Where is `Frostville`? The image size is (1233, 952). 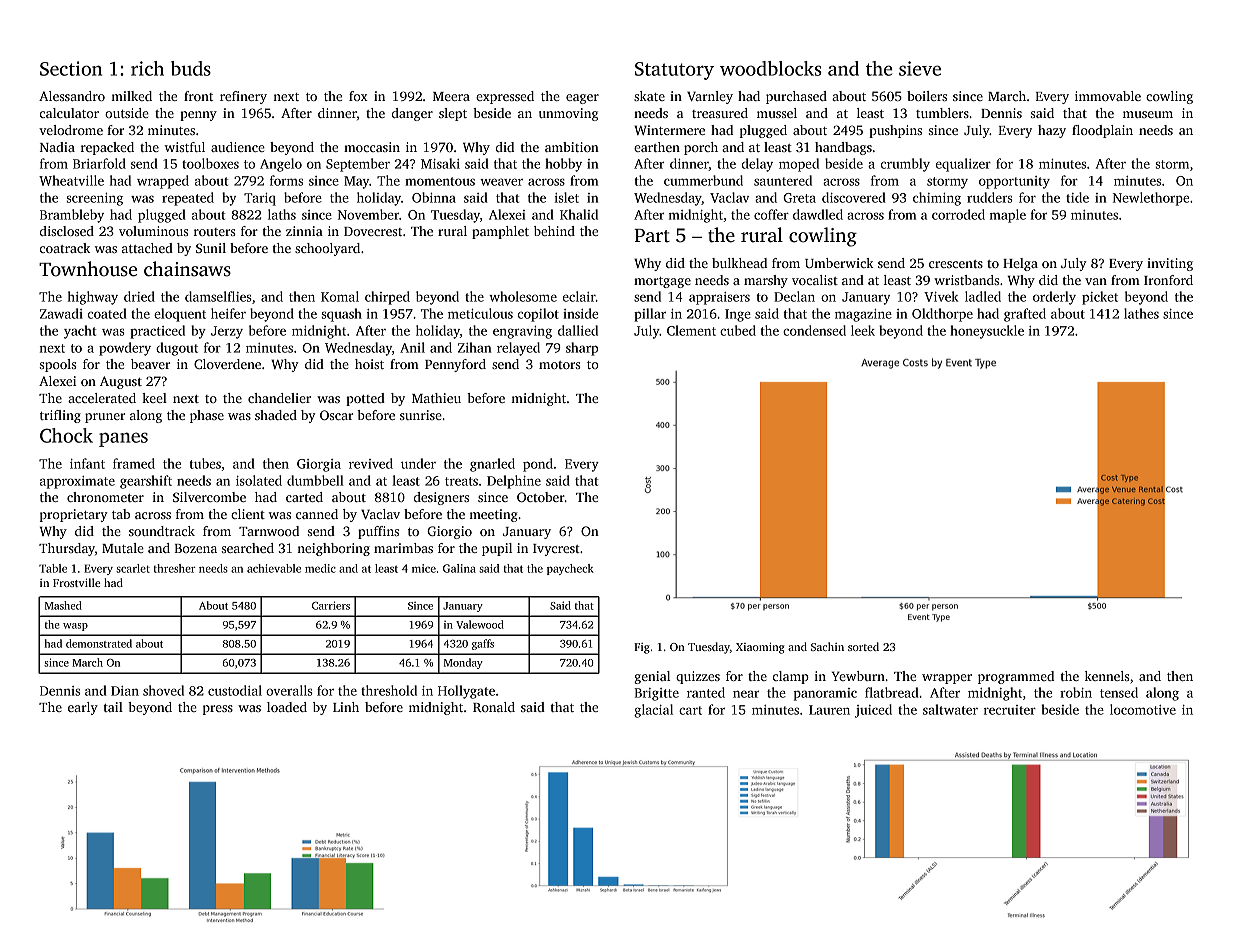
Frostville is located at coordinates (77, 582).
